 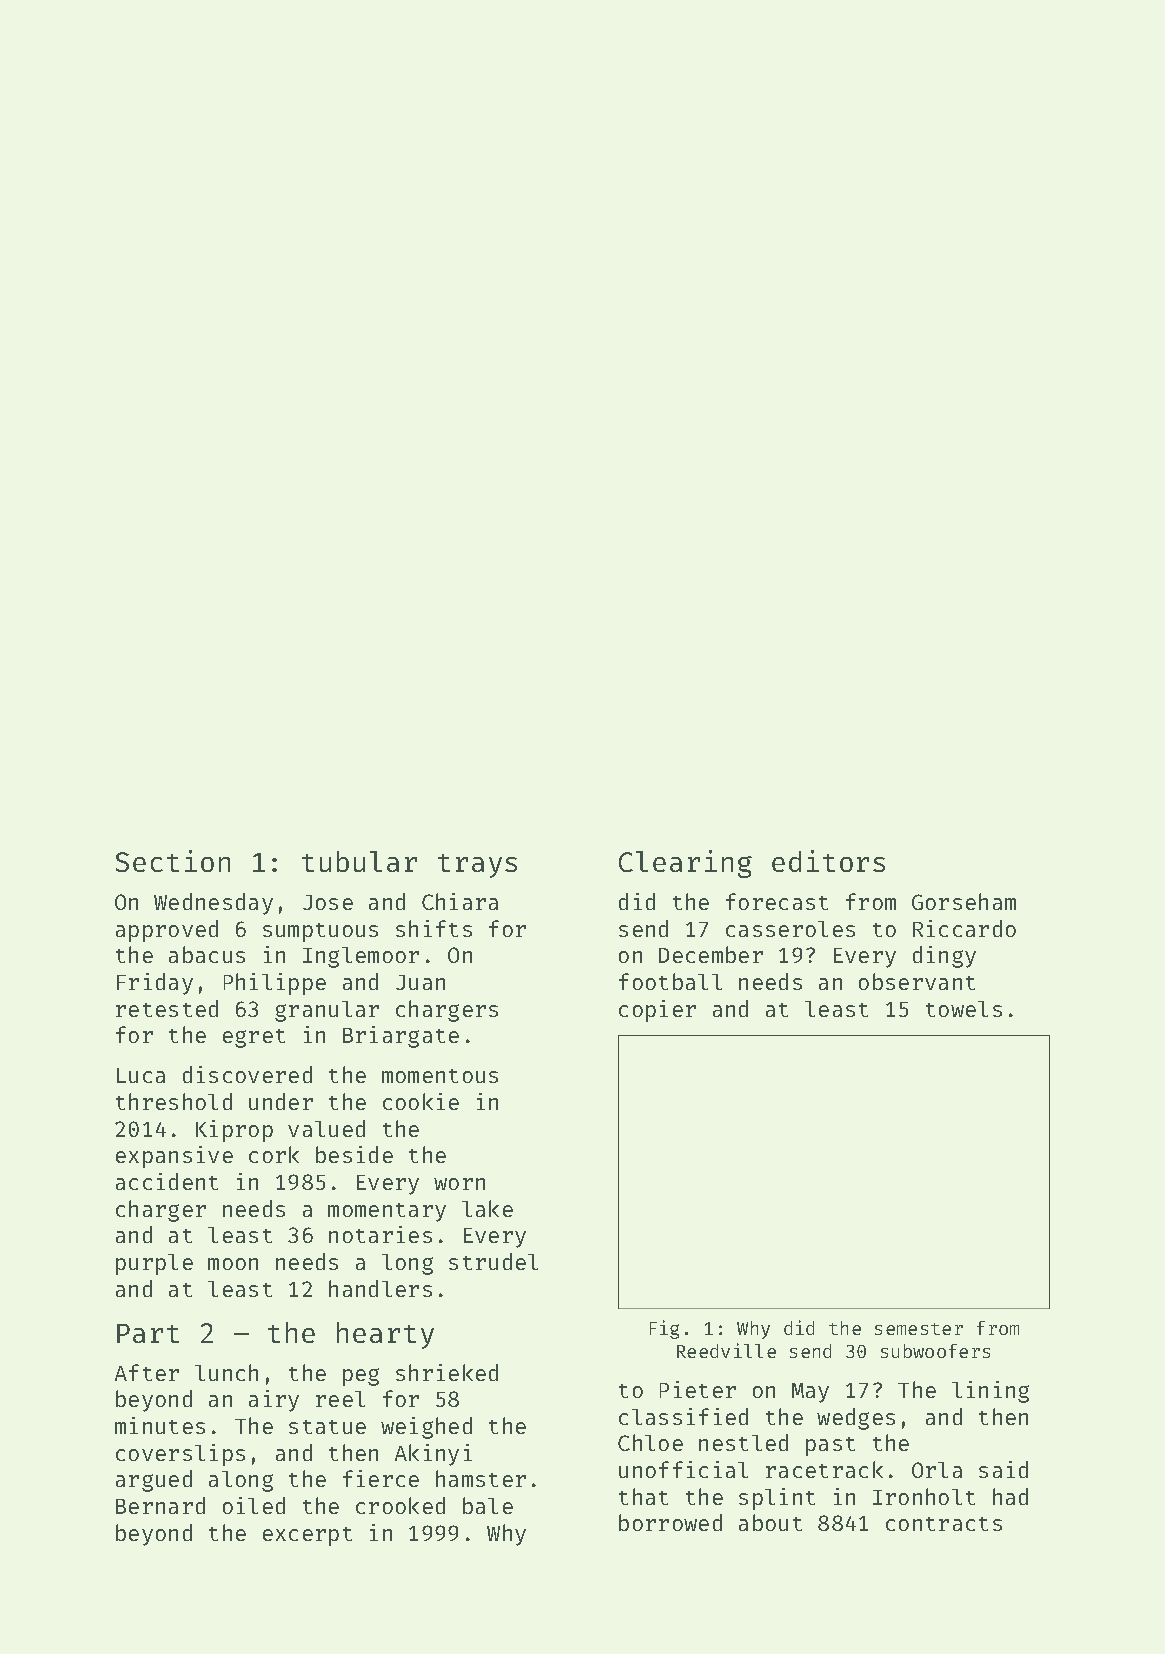 What do you see at coordinates (828, 861) in the screenshot?
I see `editors` at bounding box center [828, 861].
